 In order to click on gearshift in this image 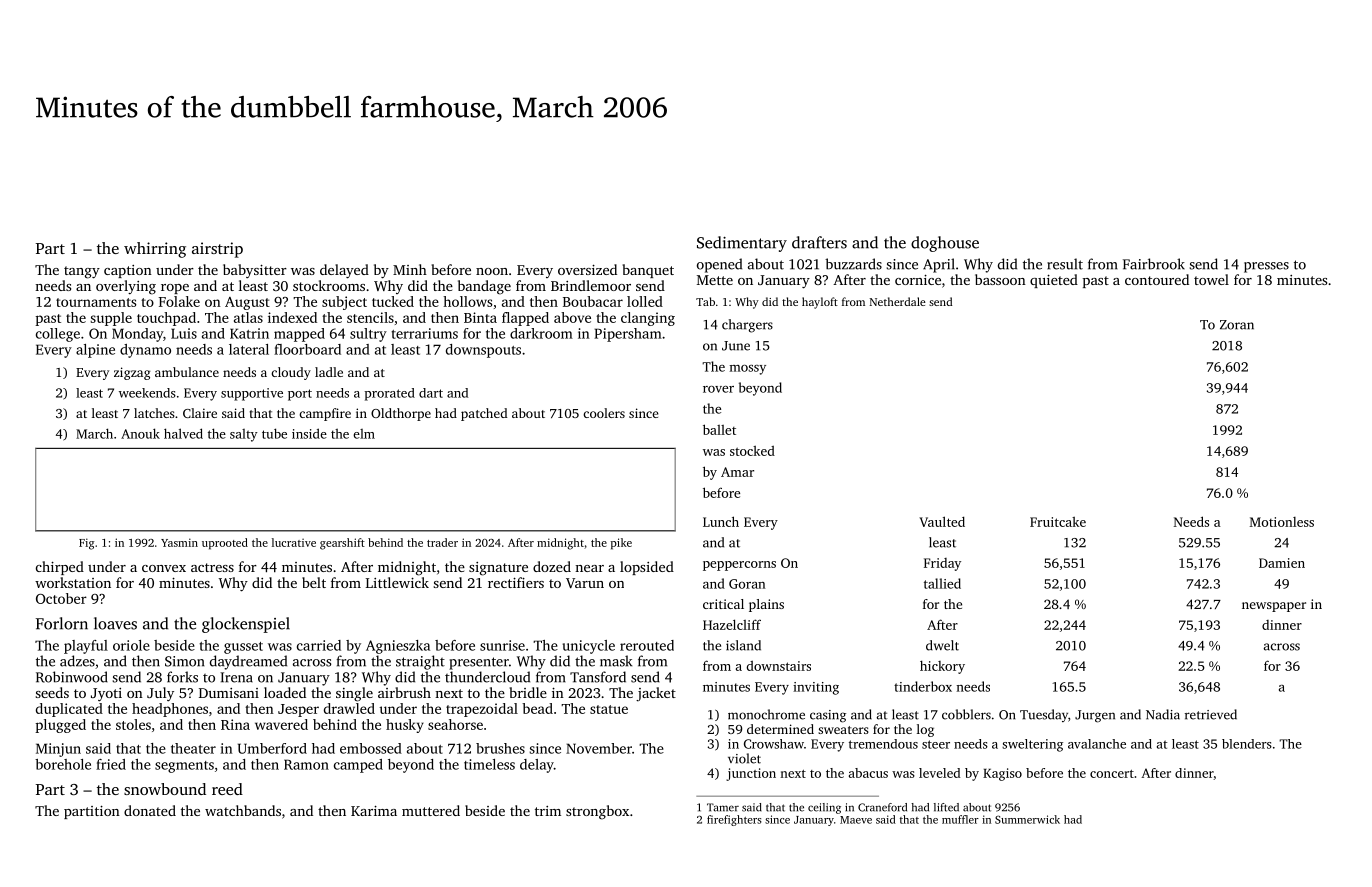, I will do `click(342, 544)`.
